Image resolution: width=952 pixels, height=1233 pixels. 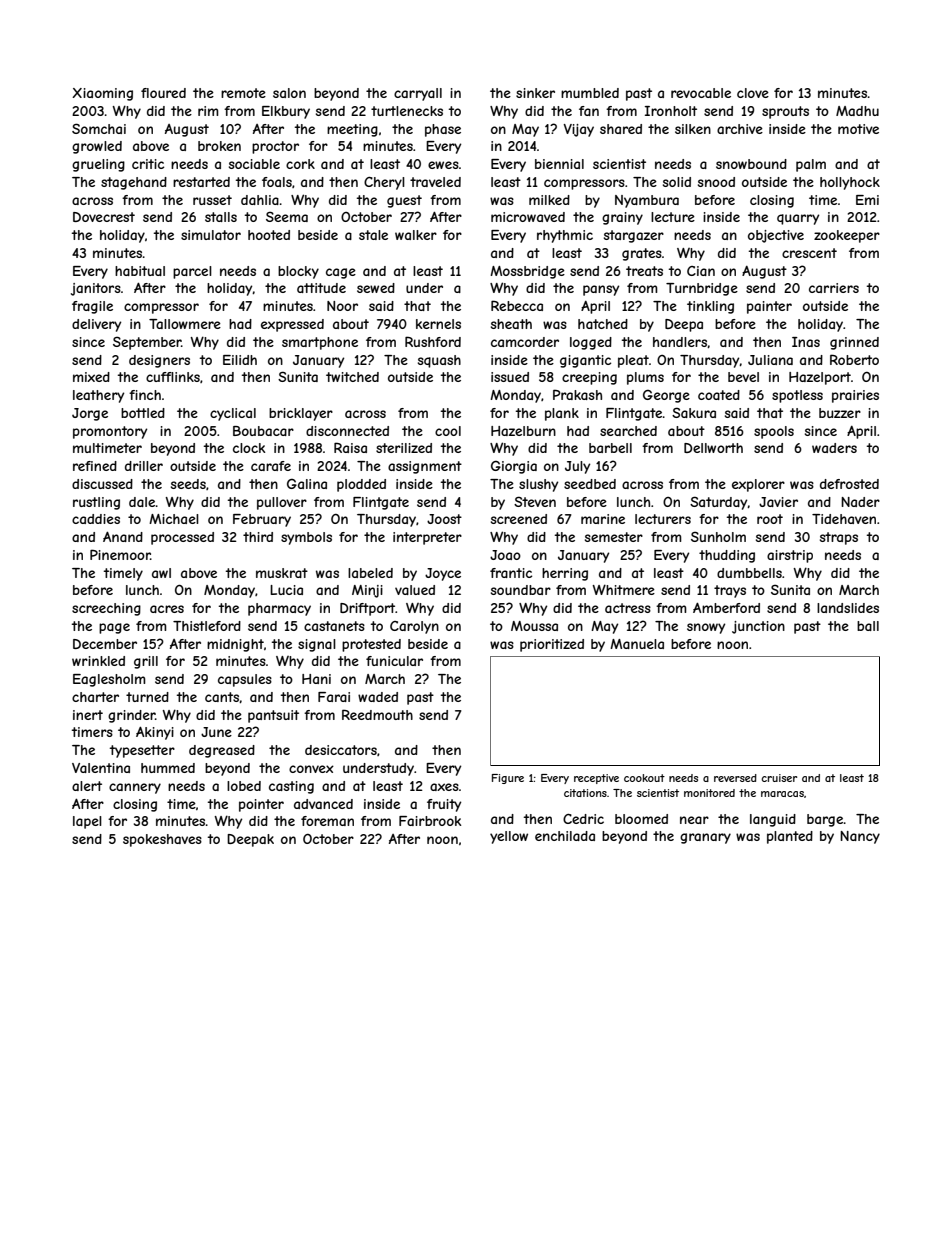 What do you see at coordinates (384, 183) in the page?
I see `Cheryl` at bounding box center [384, 183].
